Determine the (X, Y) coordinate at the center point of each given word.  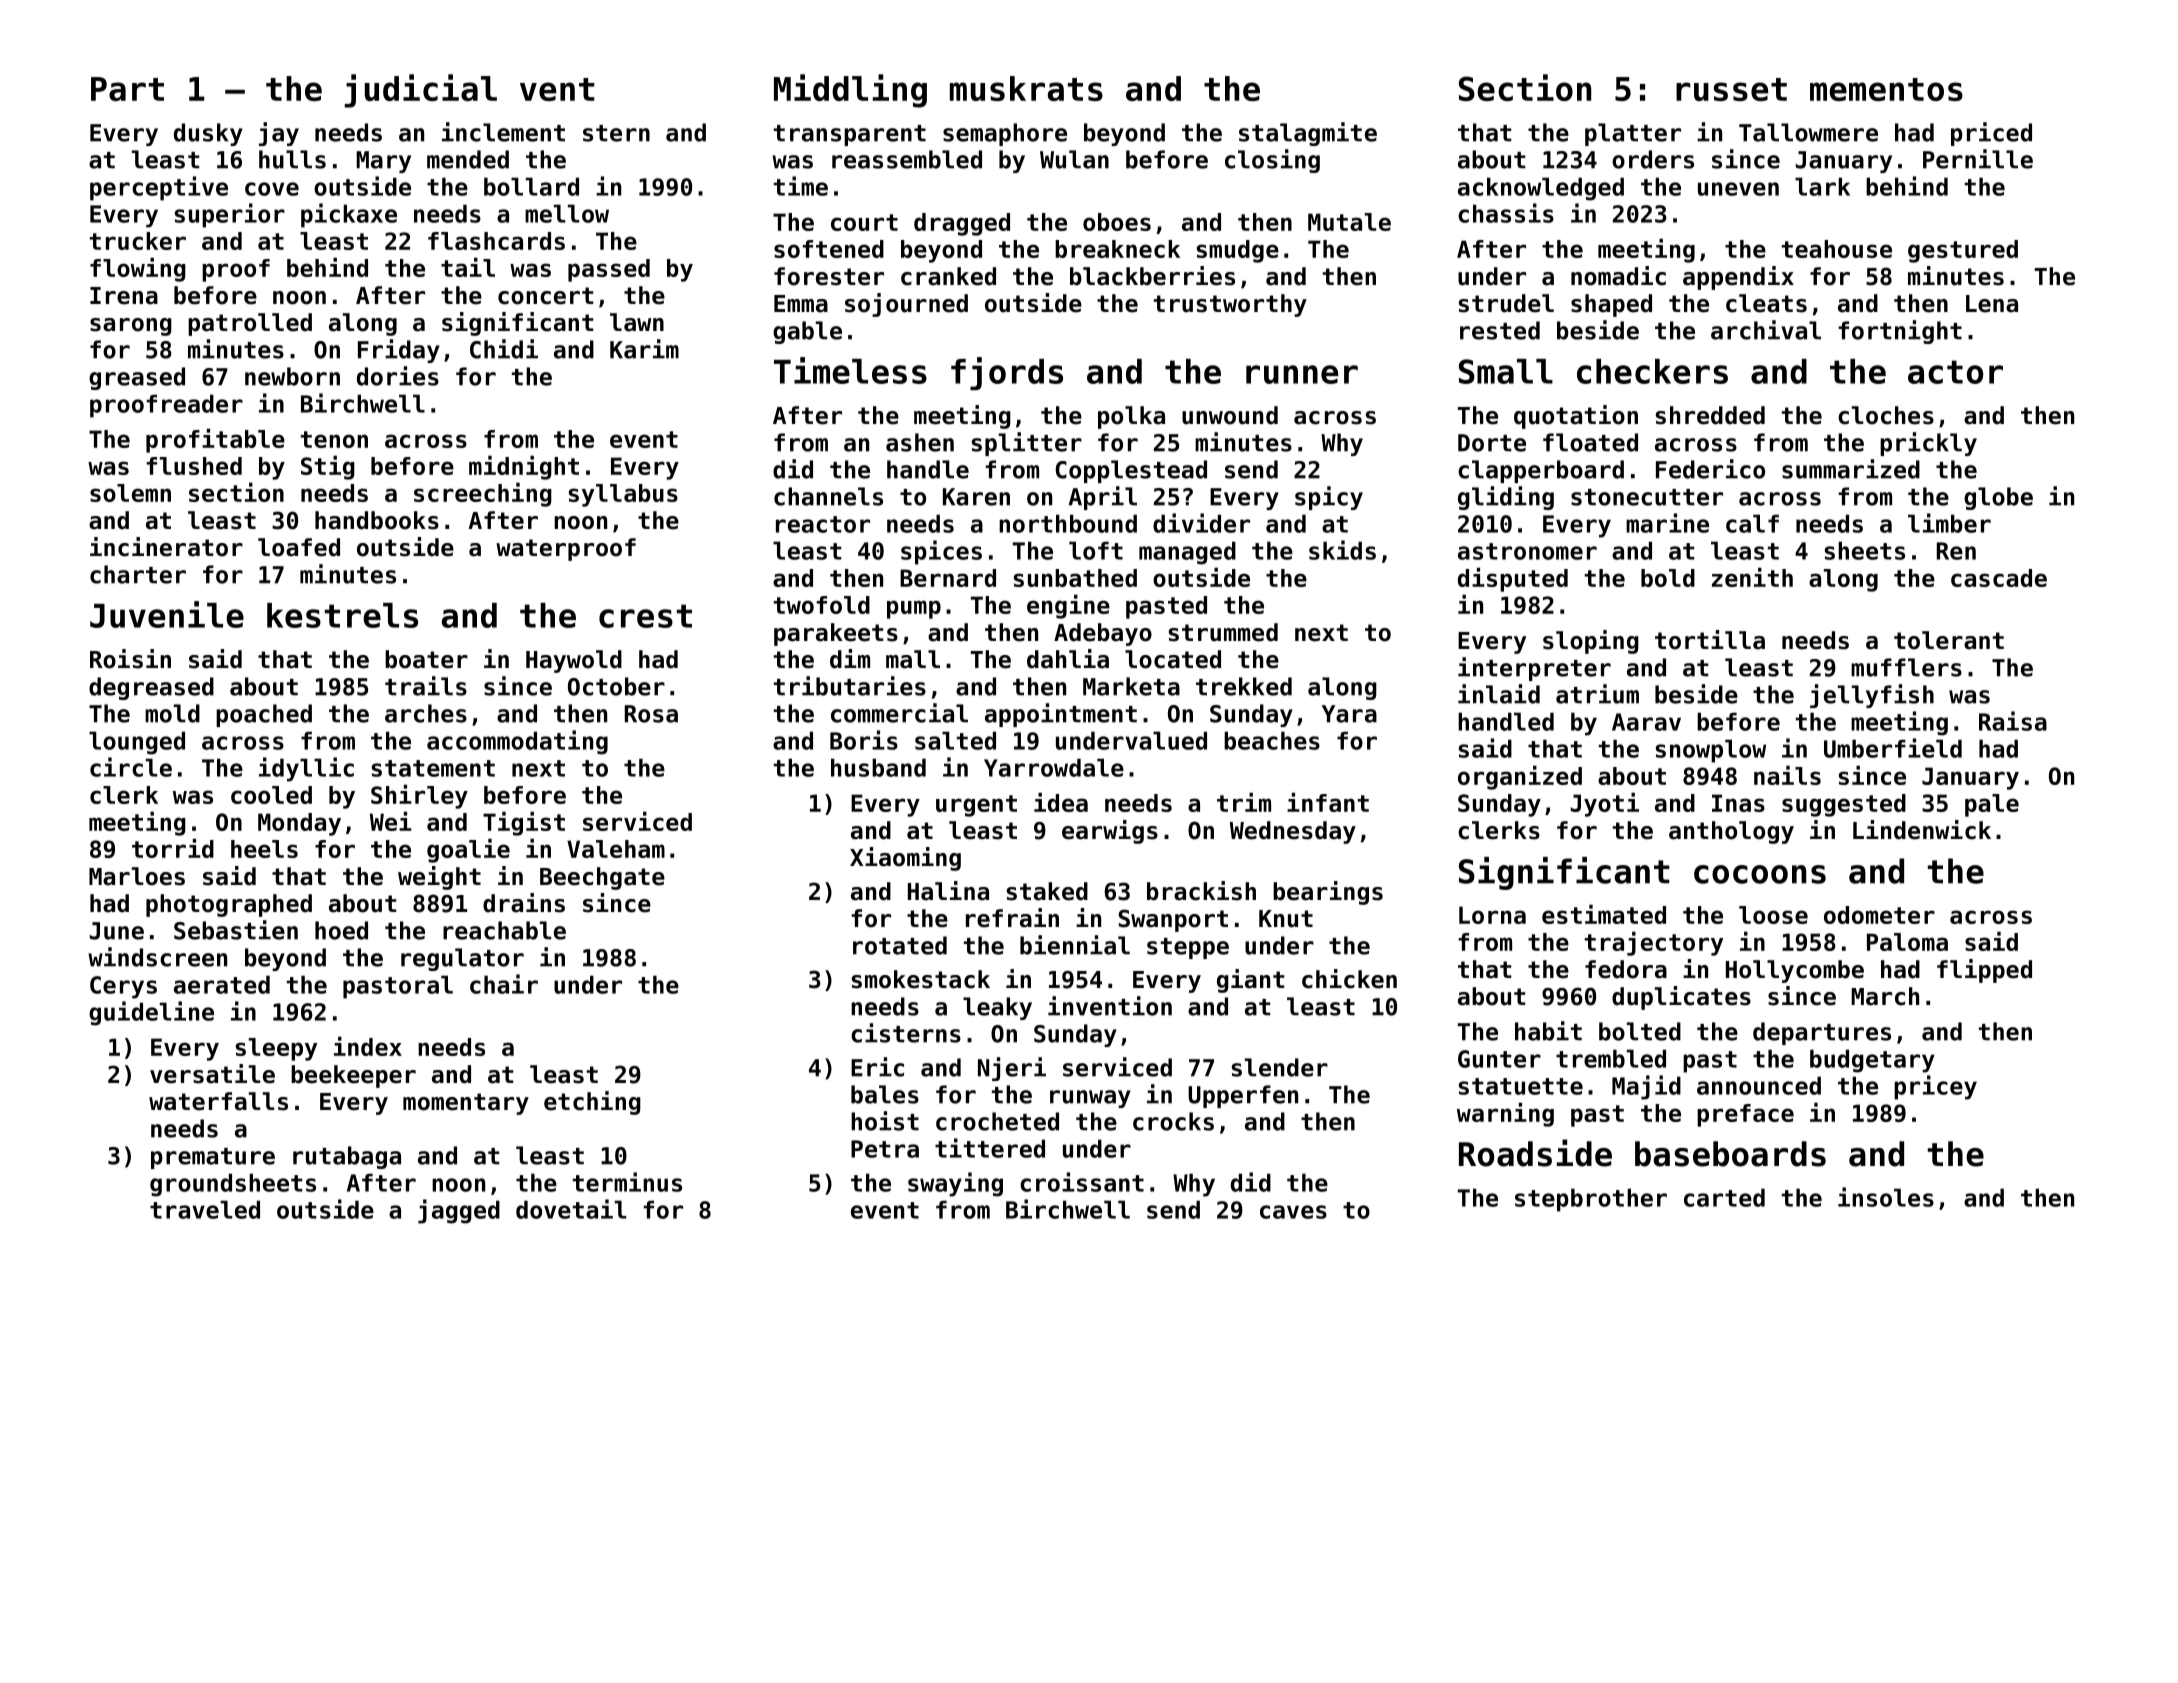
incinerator (166, 547)
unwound (1230, 415)
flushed (194, 466)
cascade (1999, 578)
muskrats (1026, 88)
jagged (459, 1211)
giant (1251, 981)
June (116, 931)
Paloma (1907, 942)
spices (941, 552)
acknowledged (1541, 189)
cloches (1886, 415)
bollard (531, 186)
